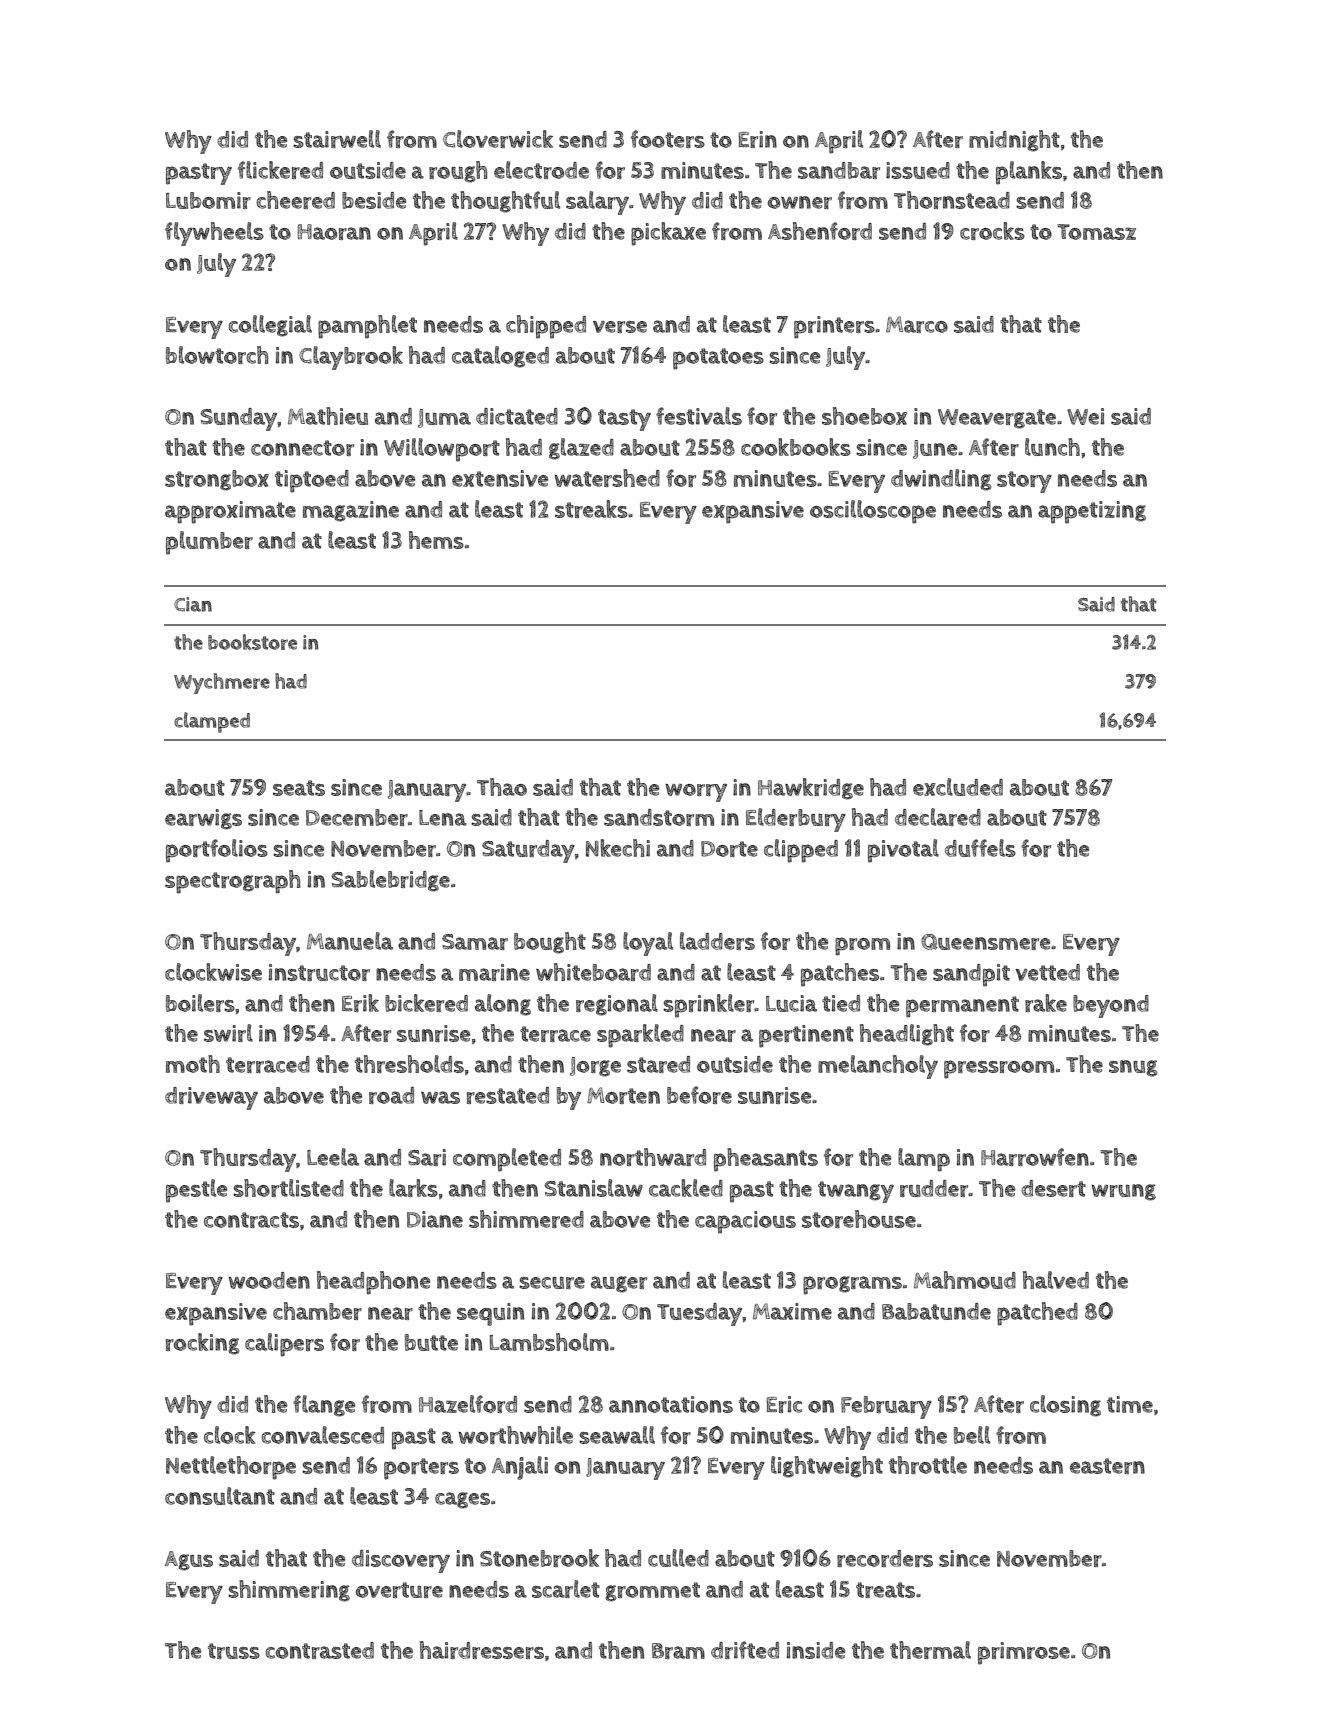  What do you see at coordinates (1092, 512) in the screenshot?
I see `appetizing` at bounding box center [1092, 512].
